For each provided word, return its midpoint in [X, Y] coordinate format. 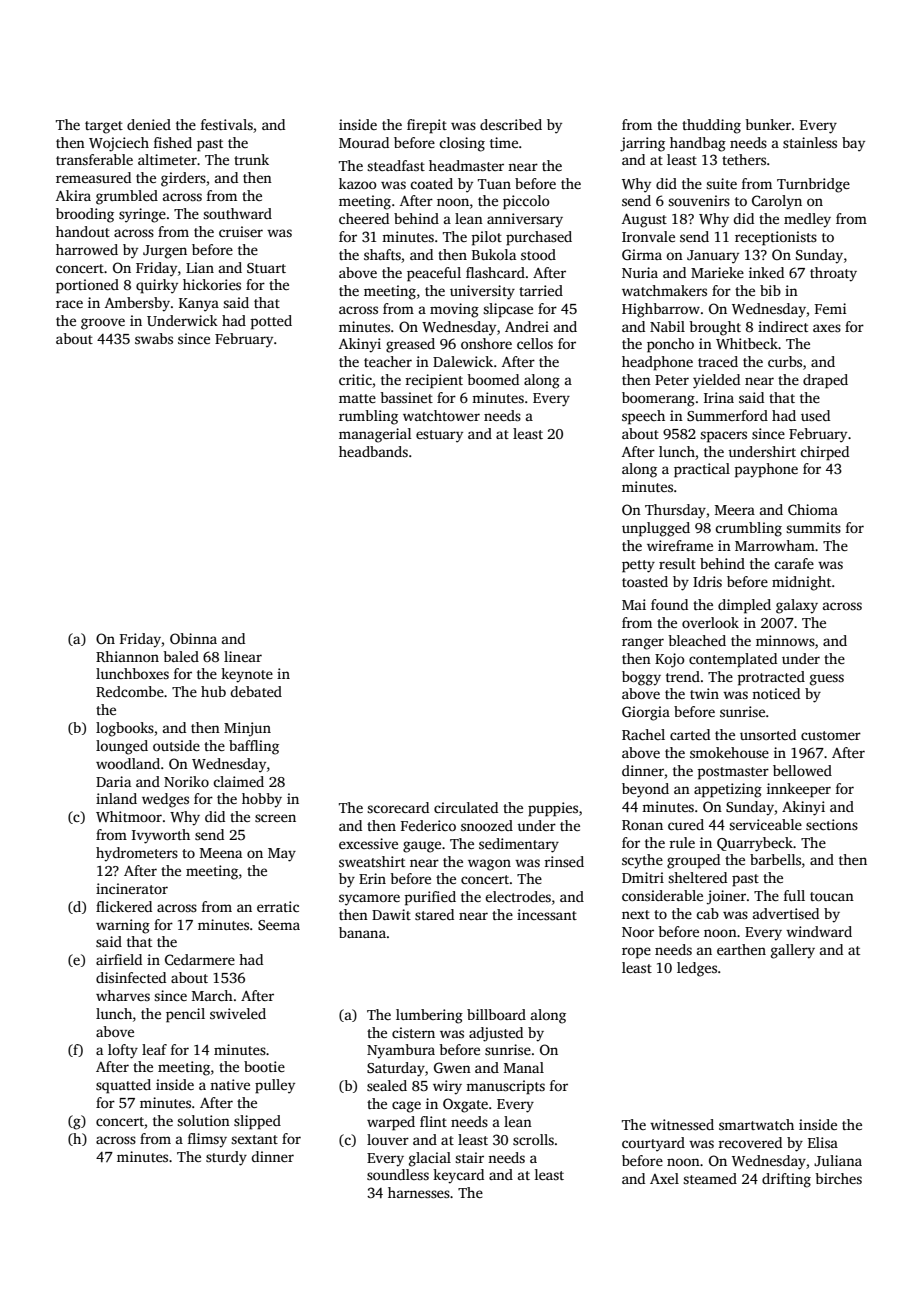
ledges [697, 969]
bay [853, 144]
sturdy [226, 1158]
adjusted [496, 1034]
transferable [94, 159]
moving [454, 310]
